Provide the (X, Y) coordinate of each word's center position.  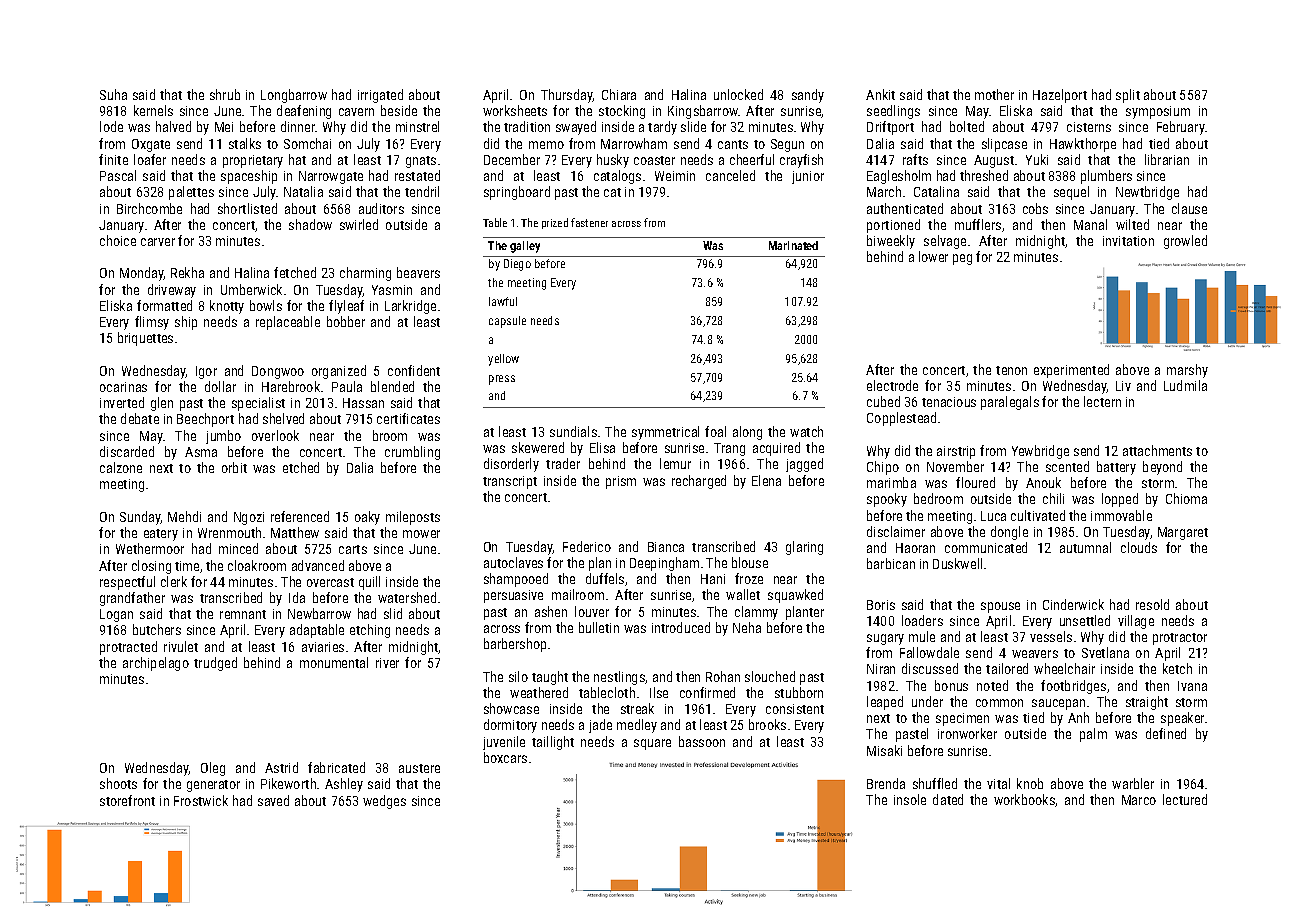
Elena (766, 480)
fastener (589, 222)
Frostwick (201, 800)
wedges (384, 802)
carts (353, 549)
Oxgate (151, 145)
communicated (986, 547)
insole (910, 799)
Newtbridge (1147, 193)
